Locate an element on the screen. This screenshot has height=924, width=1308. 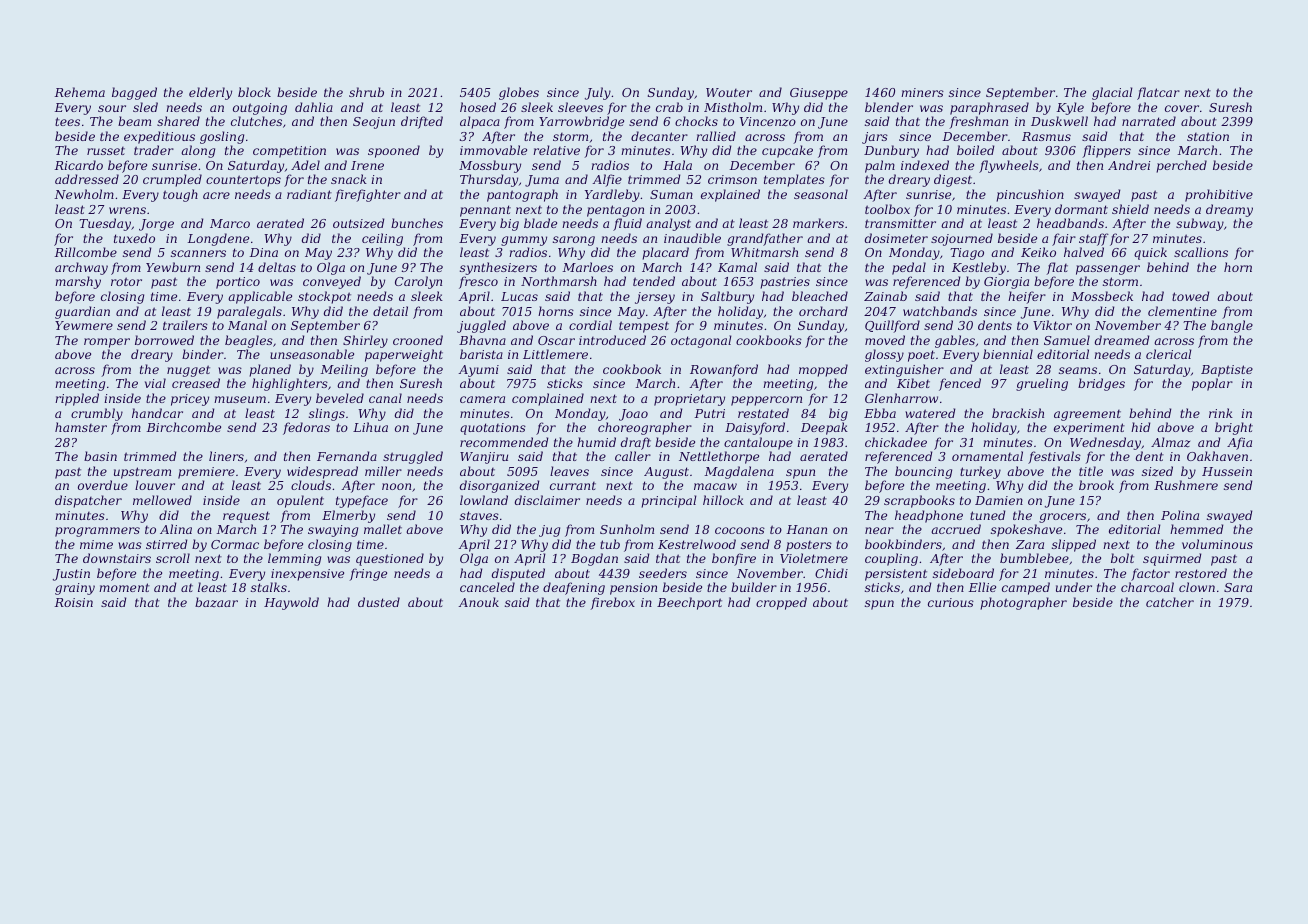
bazaar is located at coordinates (216, 602).
